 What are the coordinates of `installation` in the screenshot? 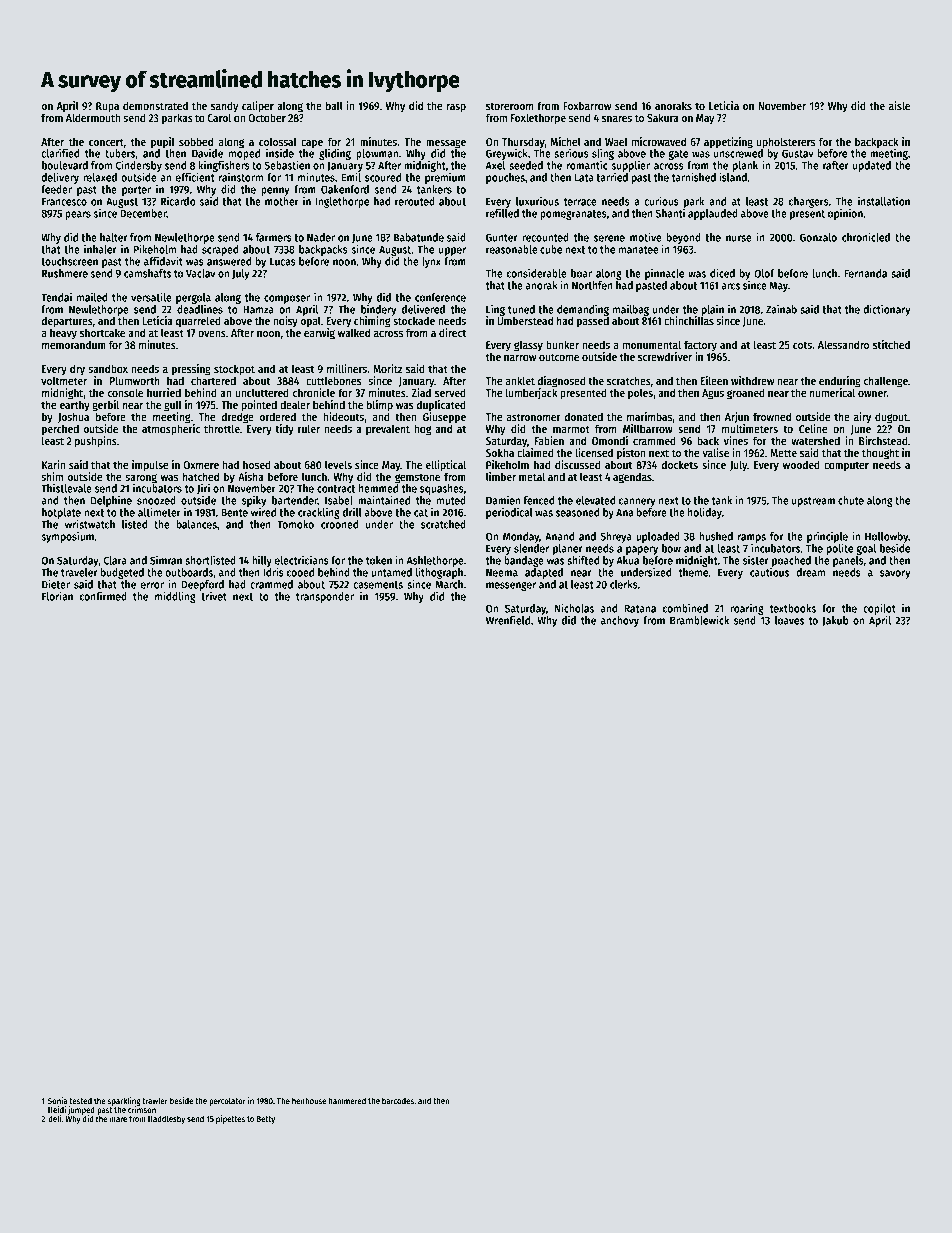 It's located at (884, 201).
